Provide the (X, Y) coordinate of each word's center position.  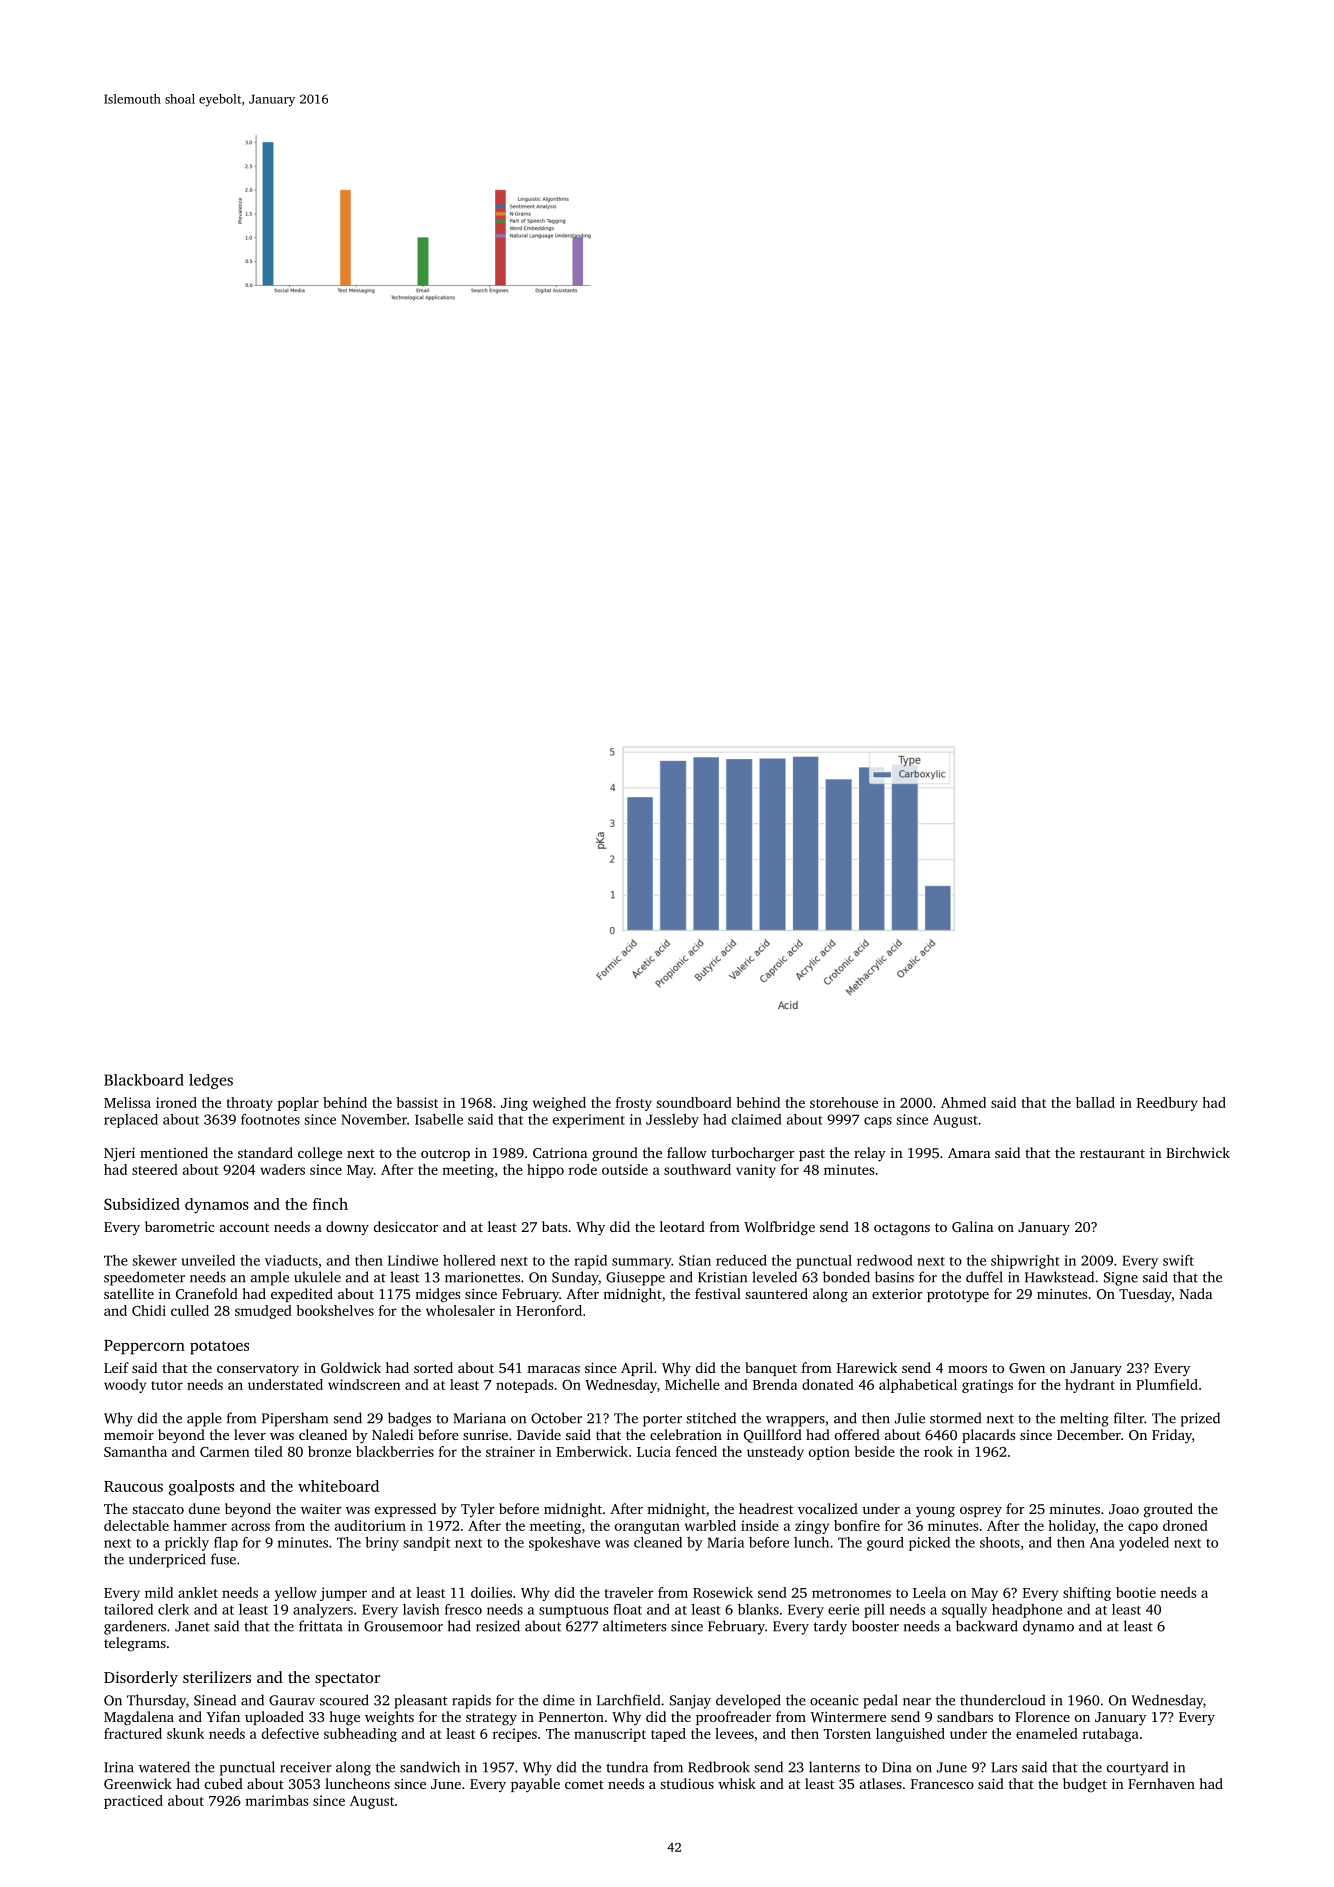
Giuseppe (635, 1279)
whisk (737, 1783)
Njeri (119, 1154)
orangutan (647, 1528)
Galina (972, 1226)
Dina (896, 1767)
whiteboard (338, 1486)
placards (988, 1436)
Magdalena (139, 1718)
